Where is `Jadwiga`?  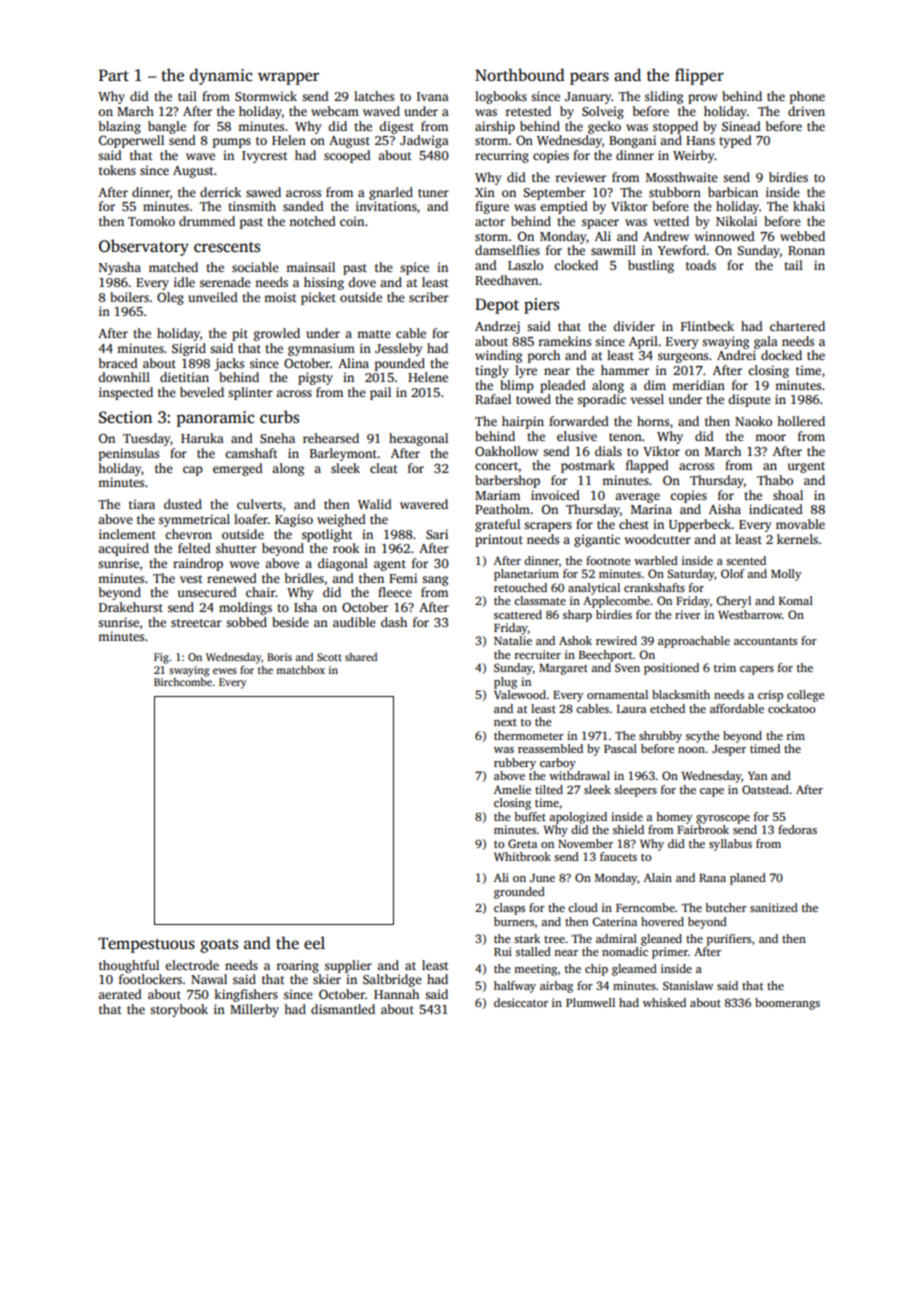
Jadwiga is located at coordinates (424, 141).
